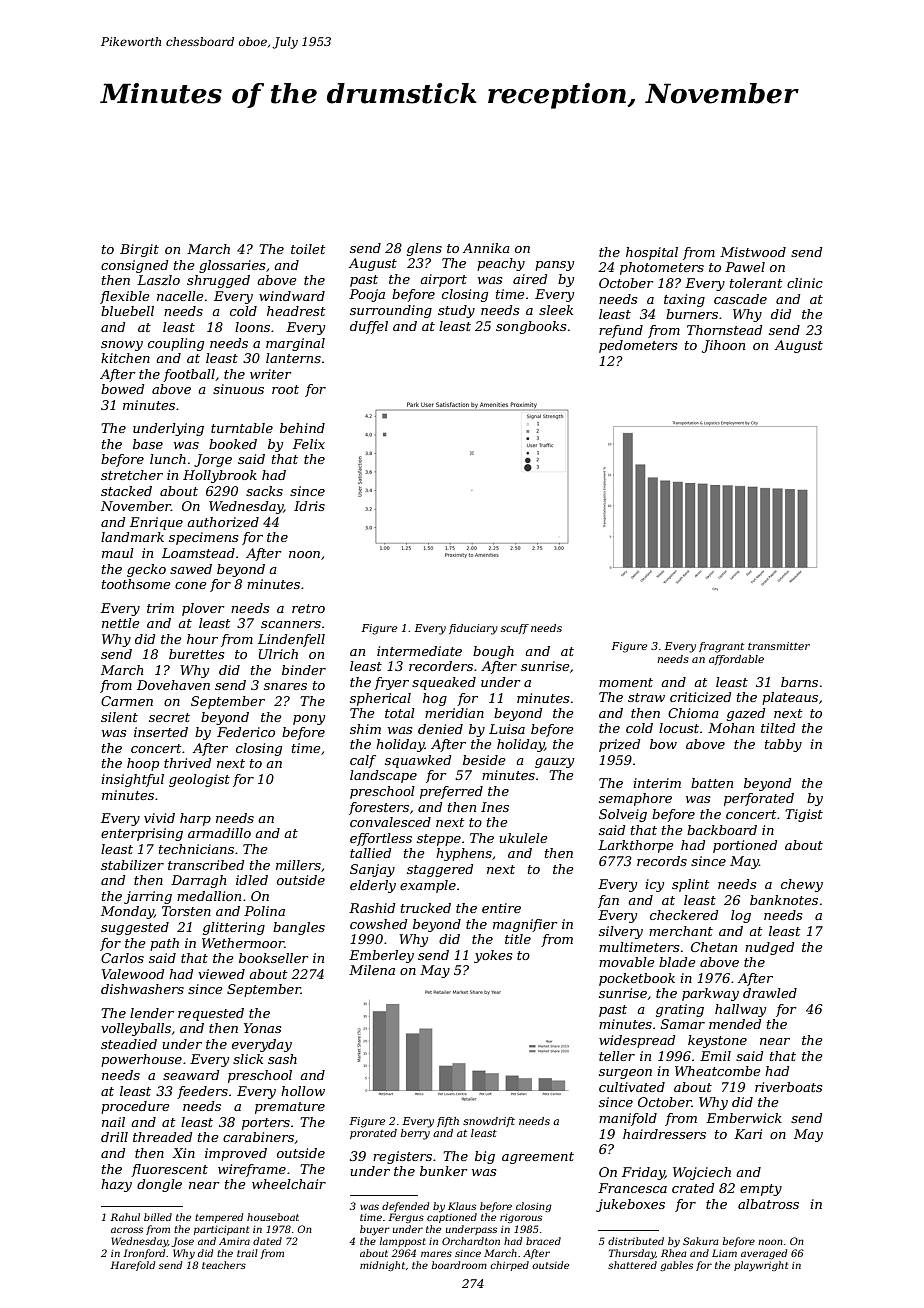  I want to click on gables, so click(676, 1266).
